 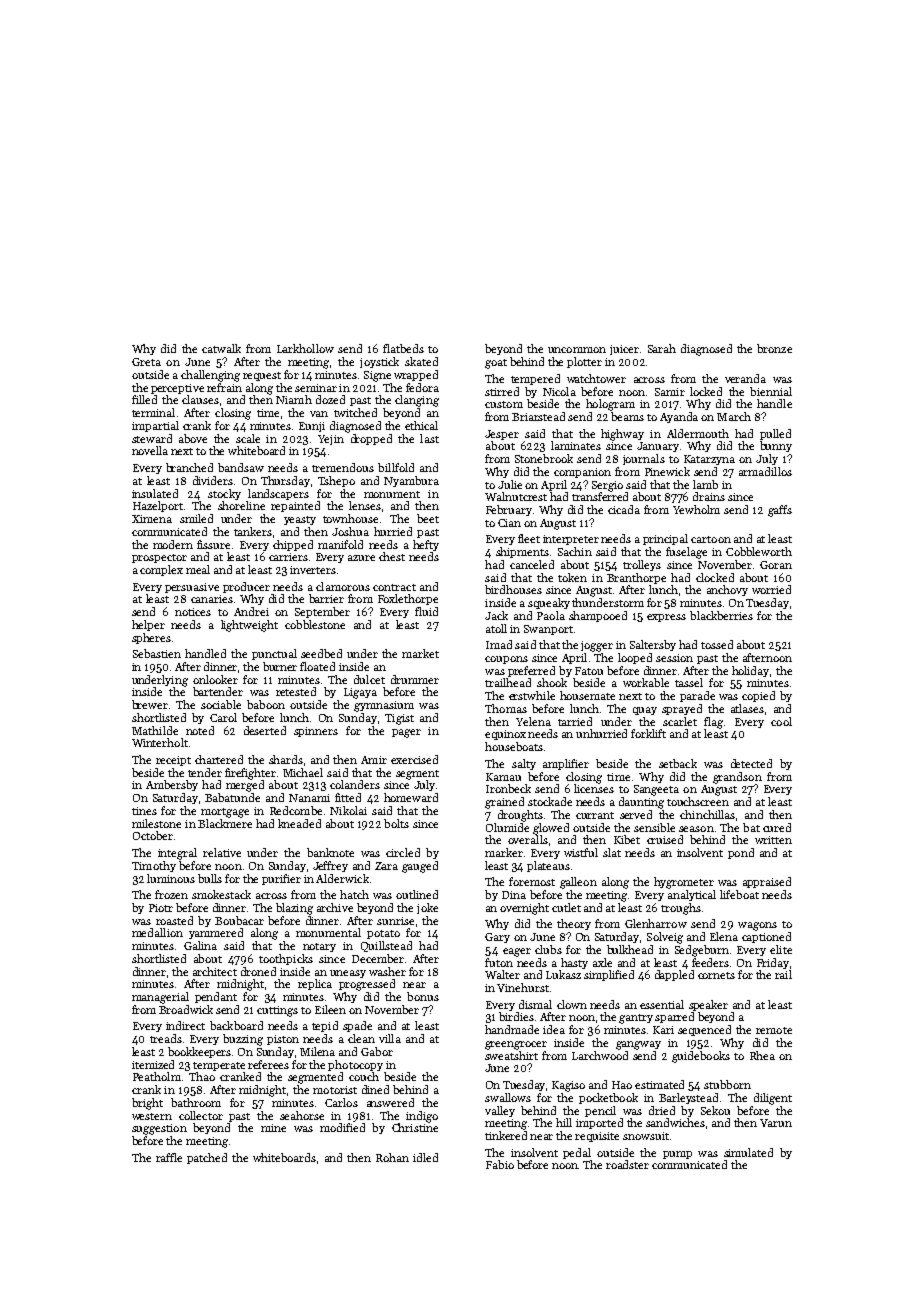 I want to click on armadillos, so click(x=765, y=471).
